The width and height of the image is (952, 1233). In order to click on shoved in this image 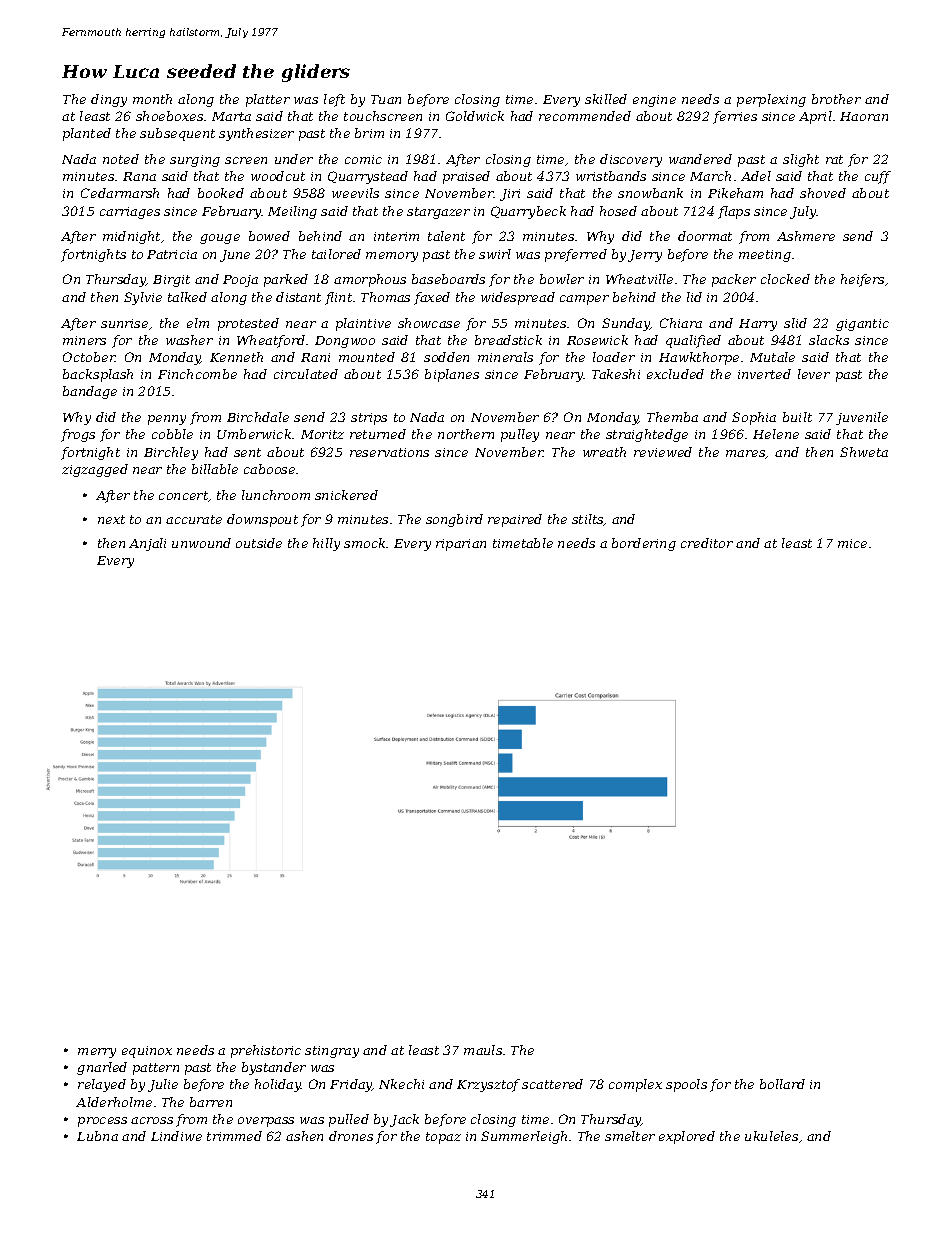, I will do `click(823, 193)`.
